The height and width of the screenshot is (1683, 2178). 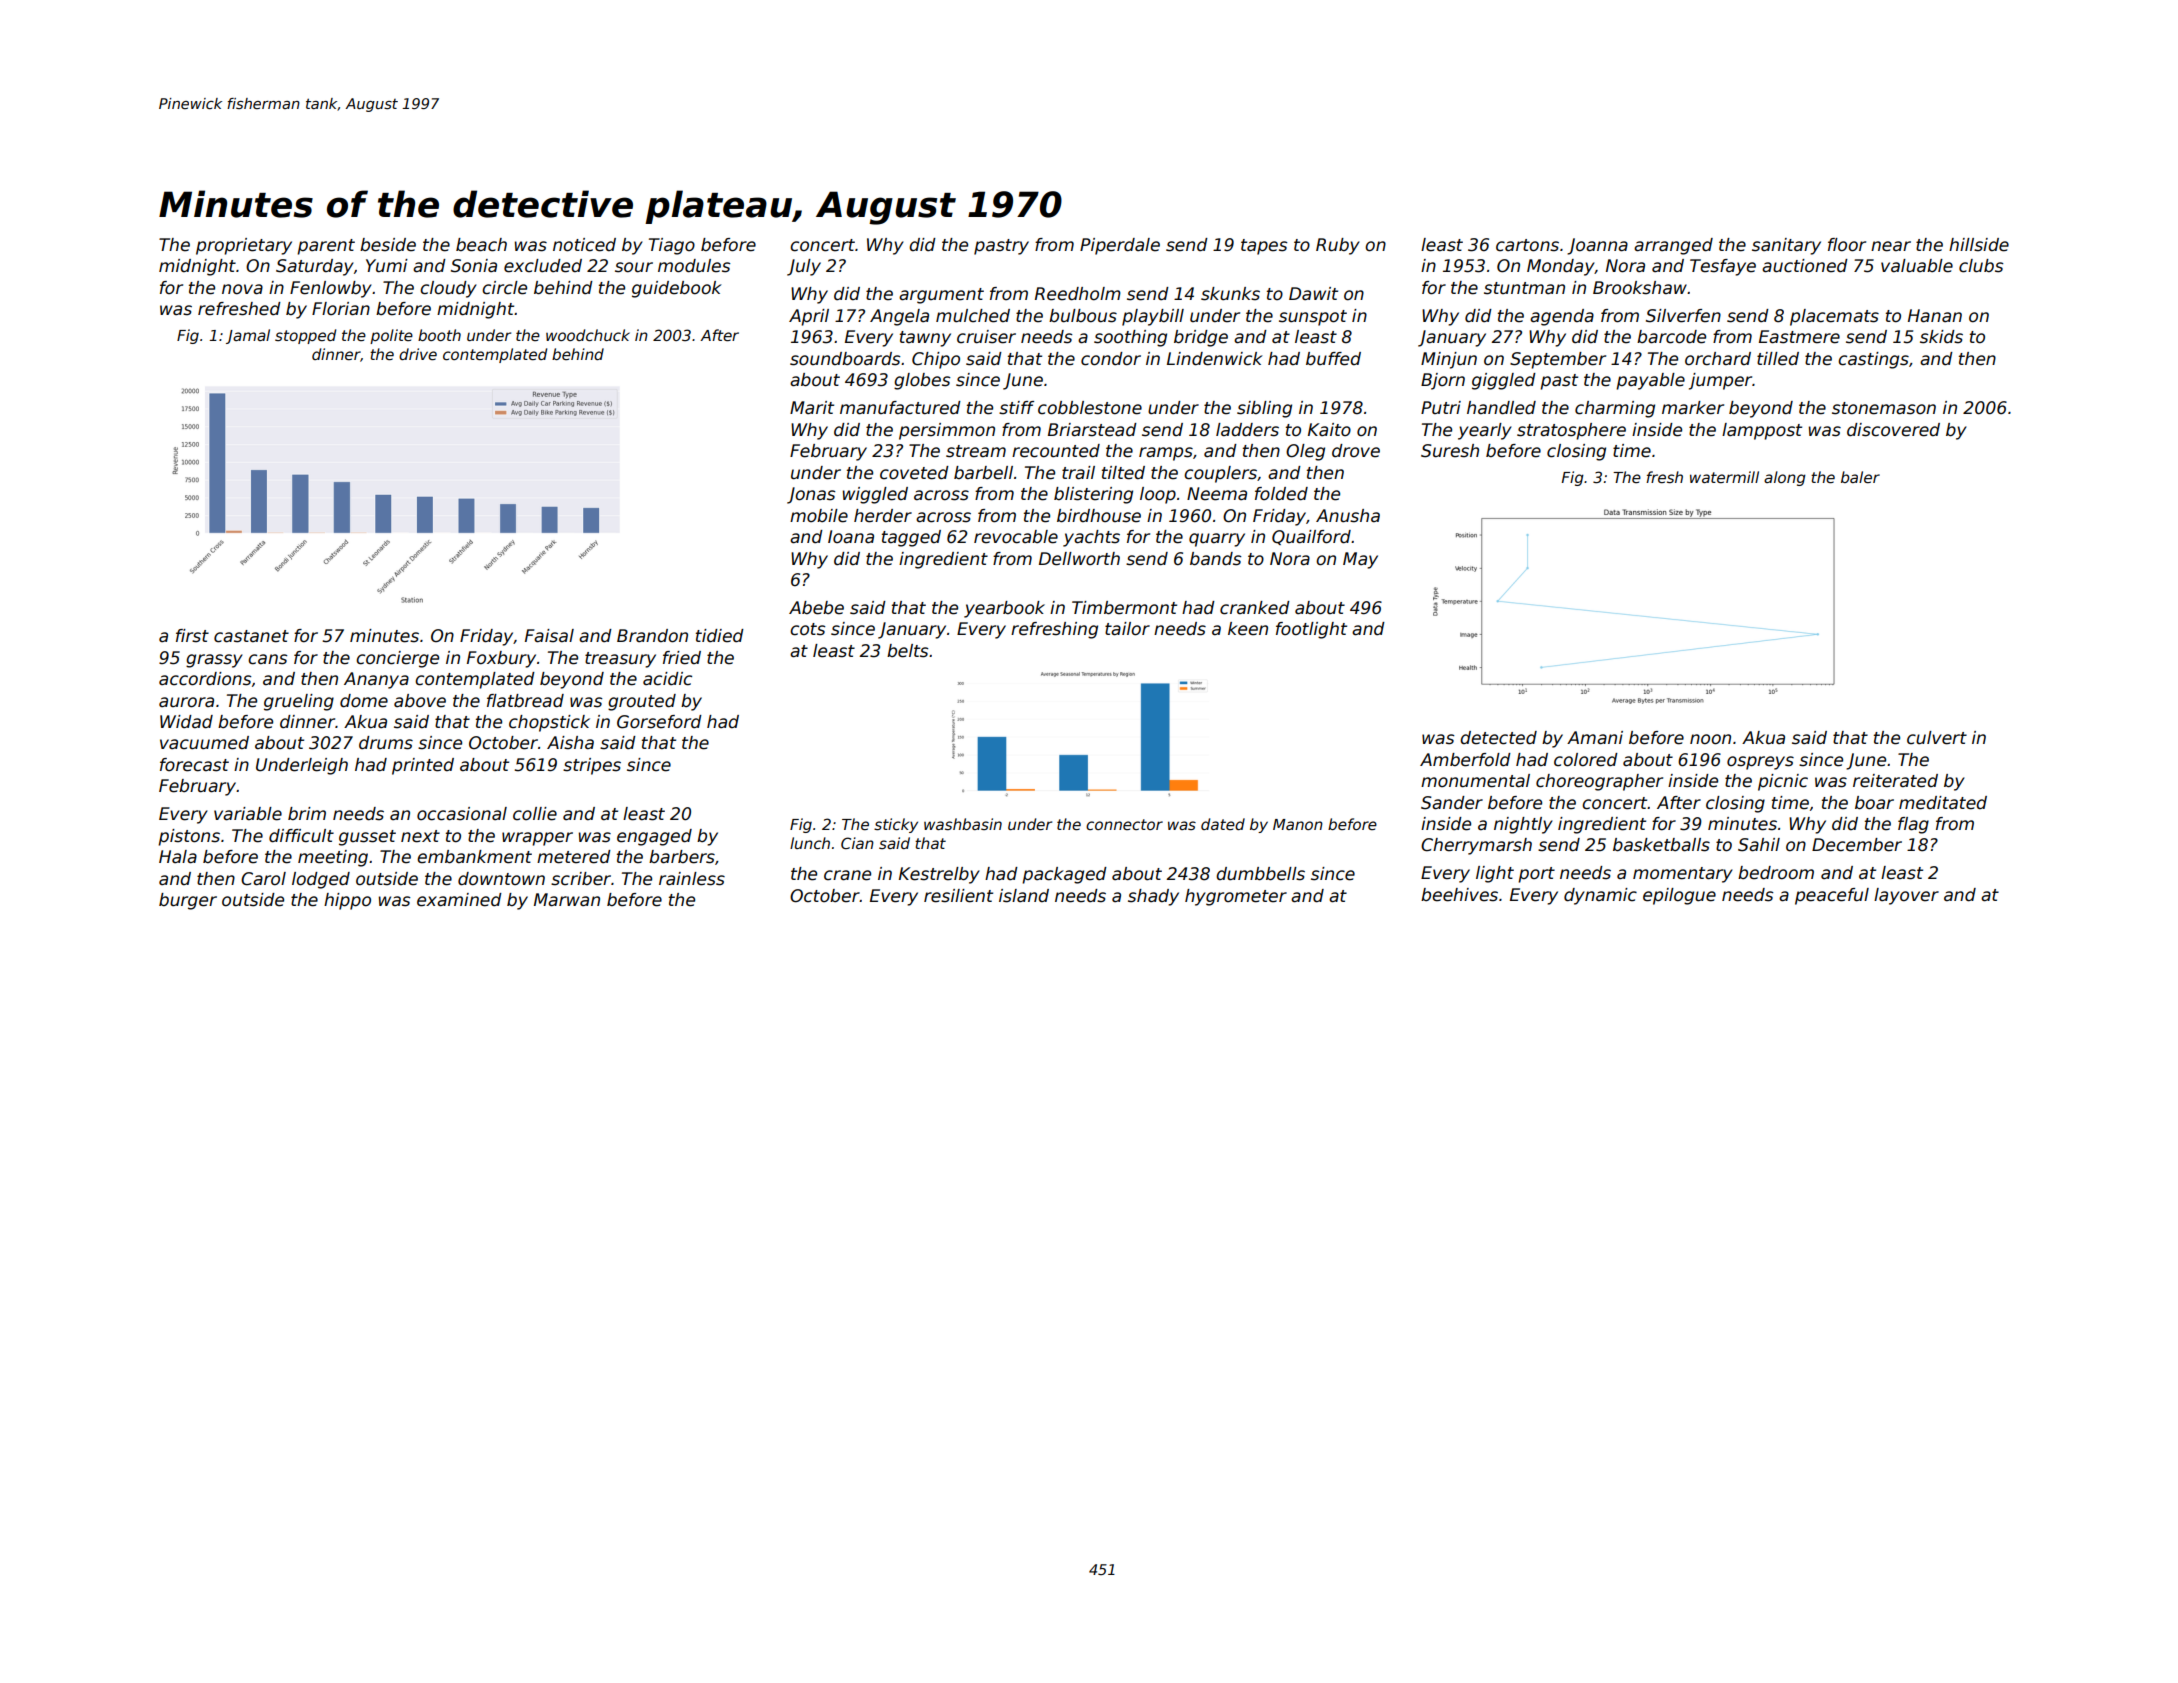 What do you see at coordinates (1724, 477) in the screenshot?
I see `watermill` at bounding box center [1724, 477].
